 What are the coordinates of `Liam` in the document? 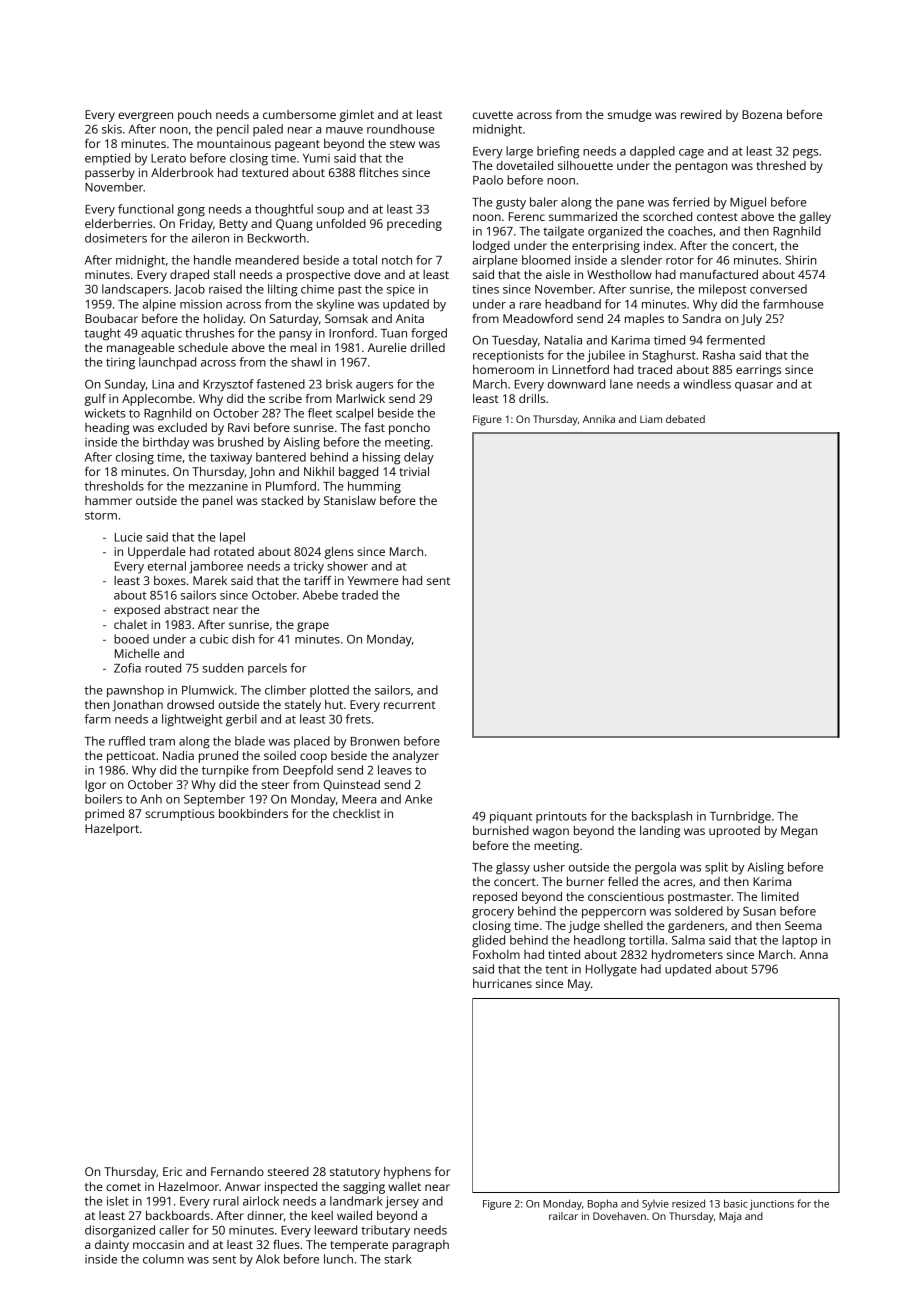 It's located at (651, 419).
